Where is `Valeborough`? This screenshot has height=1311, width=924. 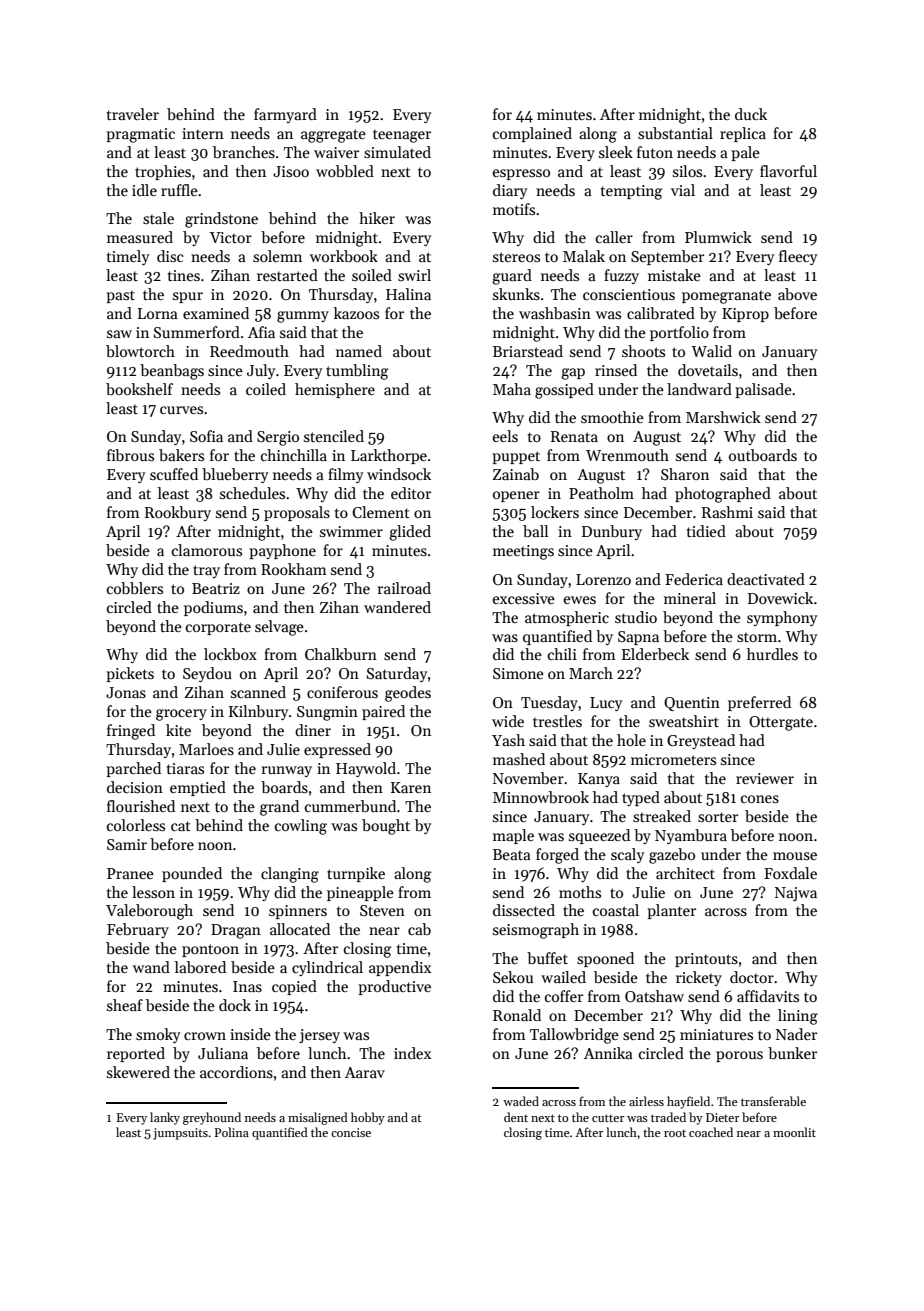 Valeborough is located at coordinates (149, 912).
